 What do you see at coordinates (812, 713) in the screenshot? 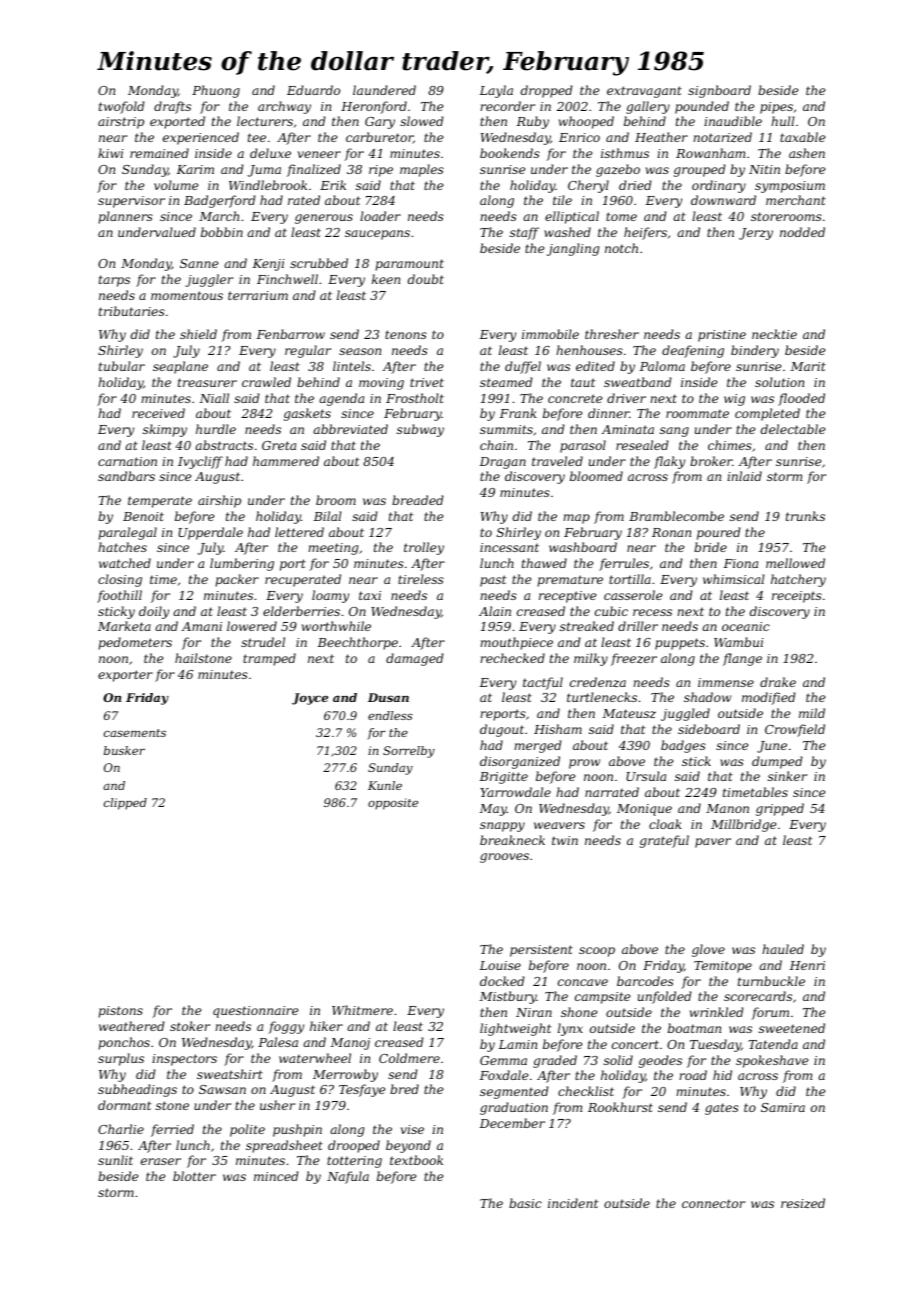
I see `mild` at bounding box center [812, 713].
